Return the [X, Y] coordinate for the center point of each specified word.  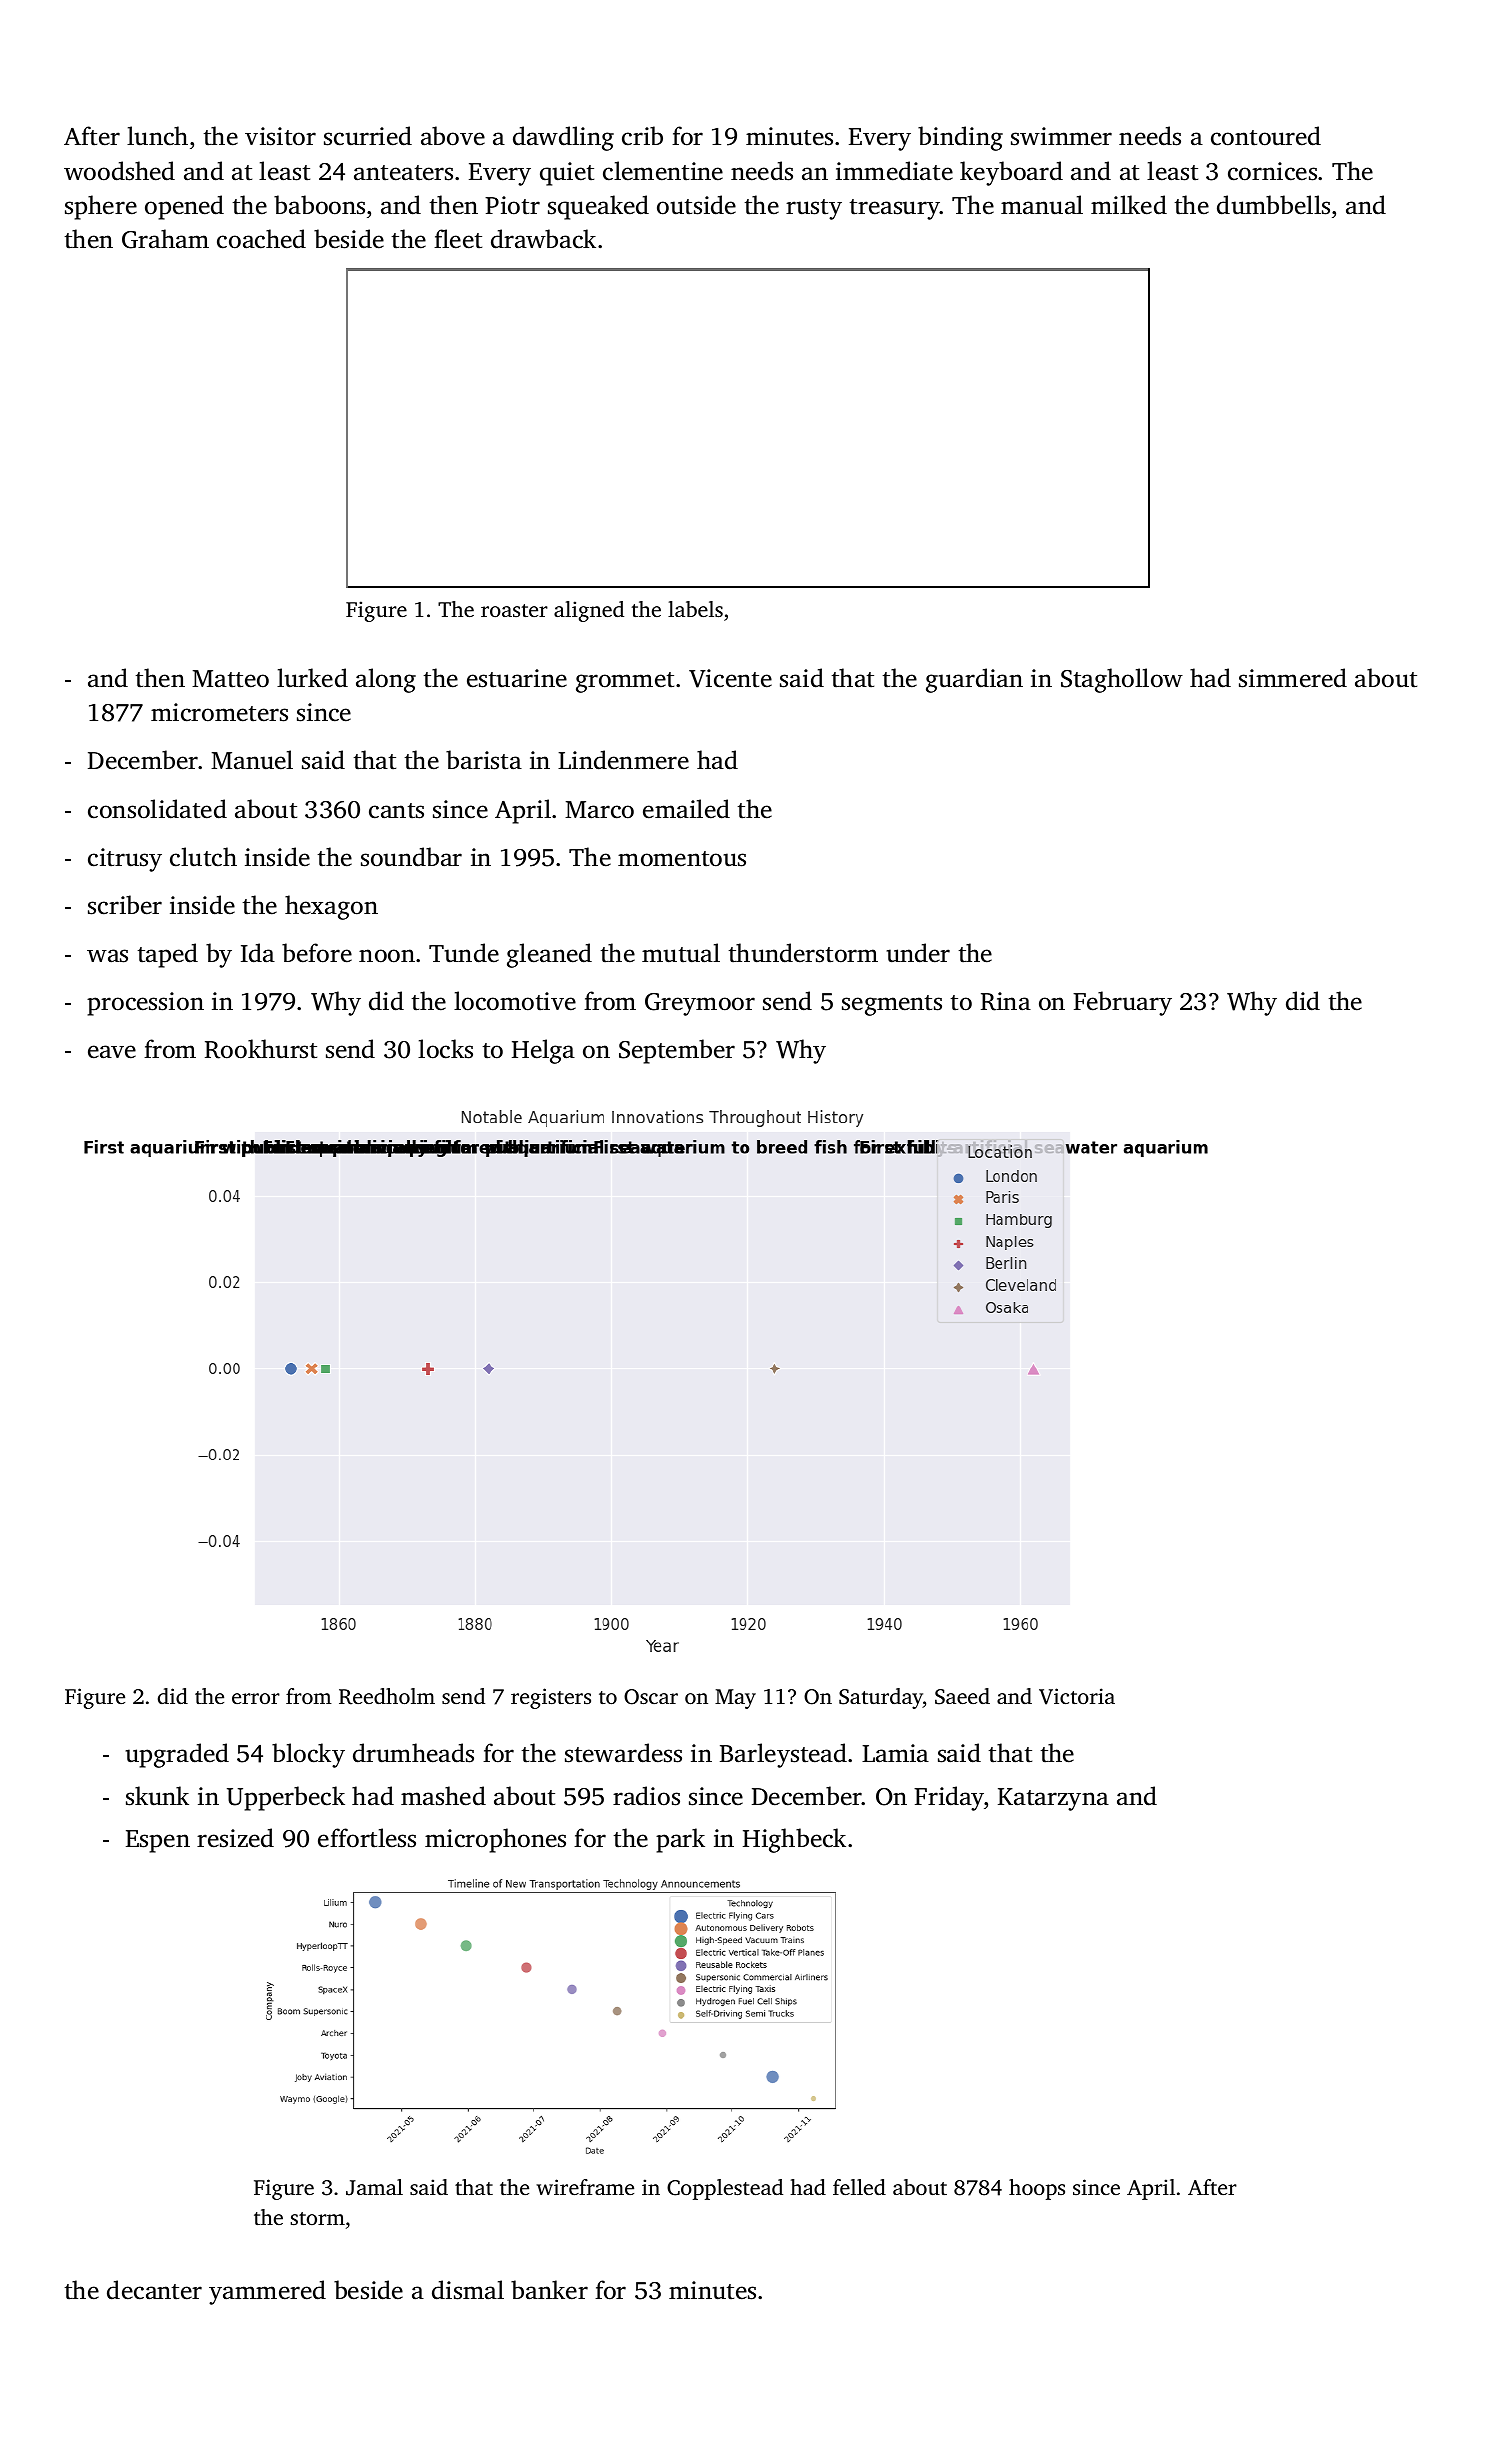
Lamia [895, 1753]
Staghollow [1122, 680]
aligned [589, 611]
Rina [1006, 1001]
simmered [1293, 678]
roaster [514, 610]
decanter [154, 2290]
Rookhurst [261, 1049]
